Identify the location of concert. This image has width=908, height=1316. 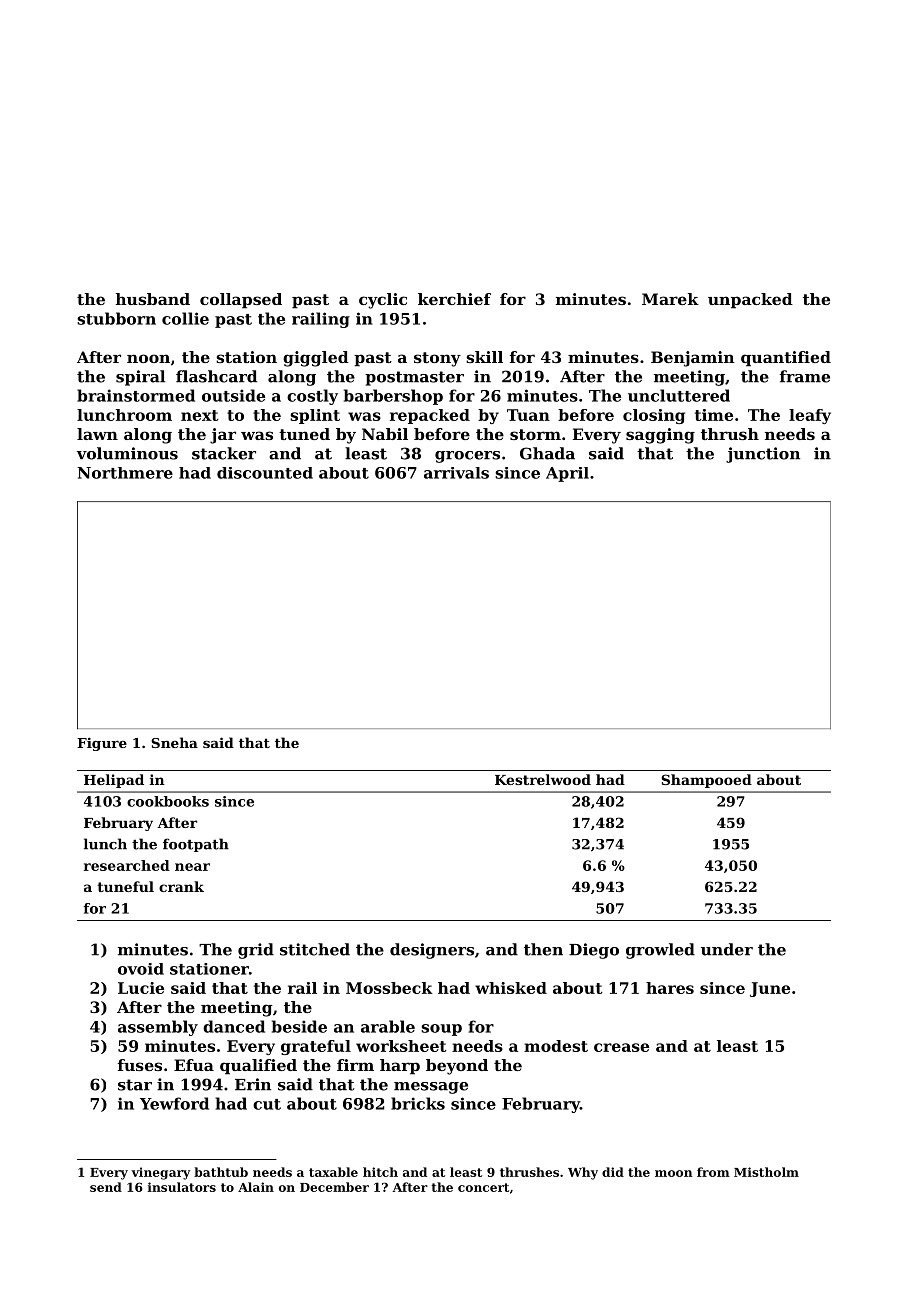
(483, 1187).
